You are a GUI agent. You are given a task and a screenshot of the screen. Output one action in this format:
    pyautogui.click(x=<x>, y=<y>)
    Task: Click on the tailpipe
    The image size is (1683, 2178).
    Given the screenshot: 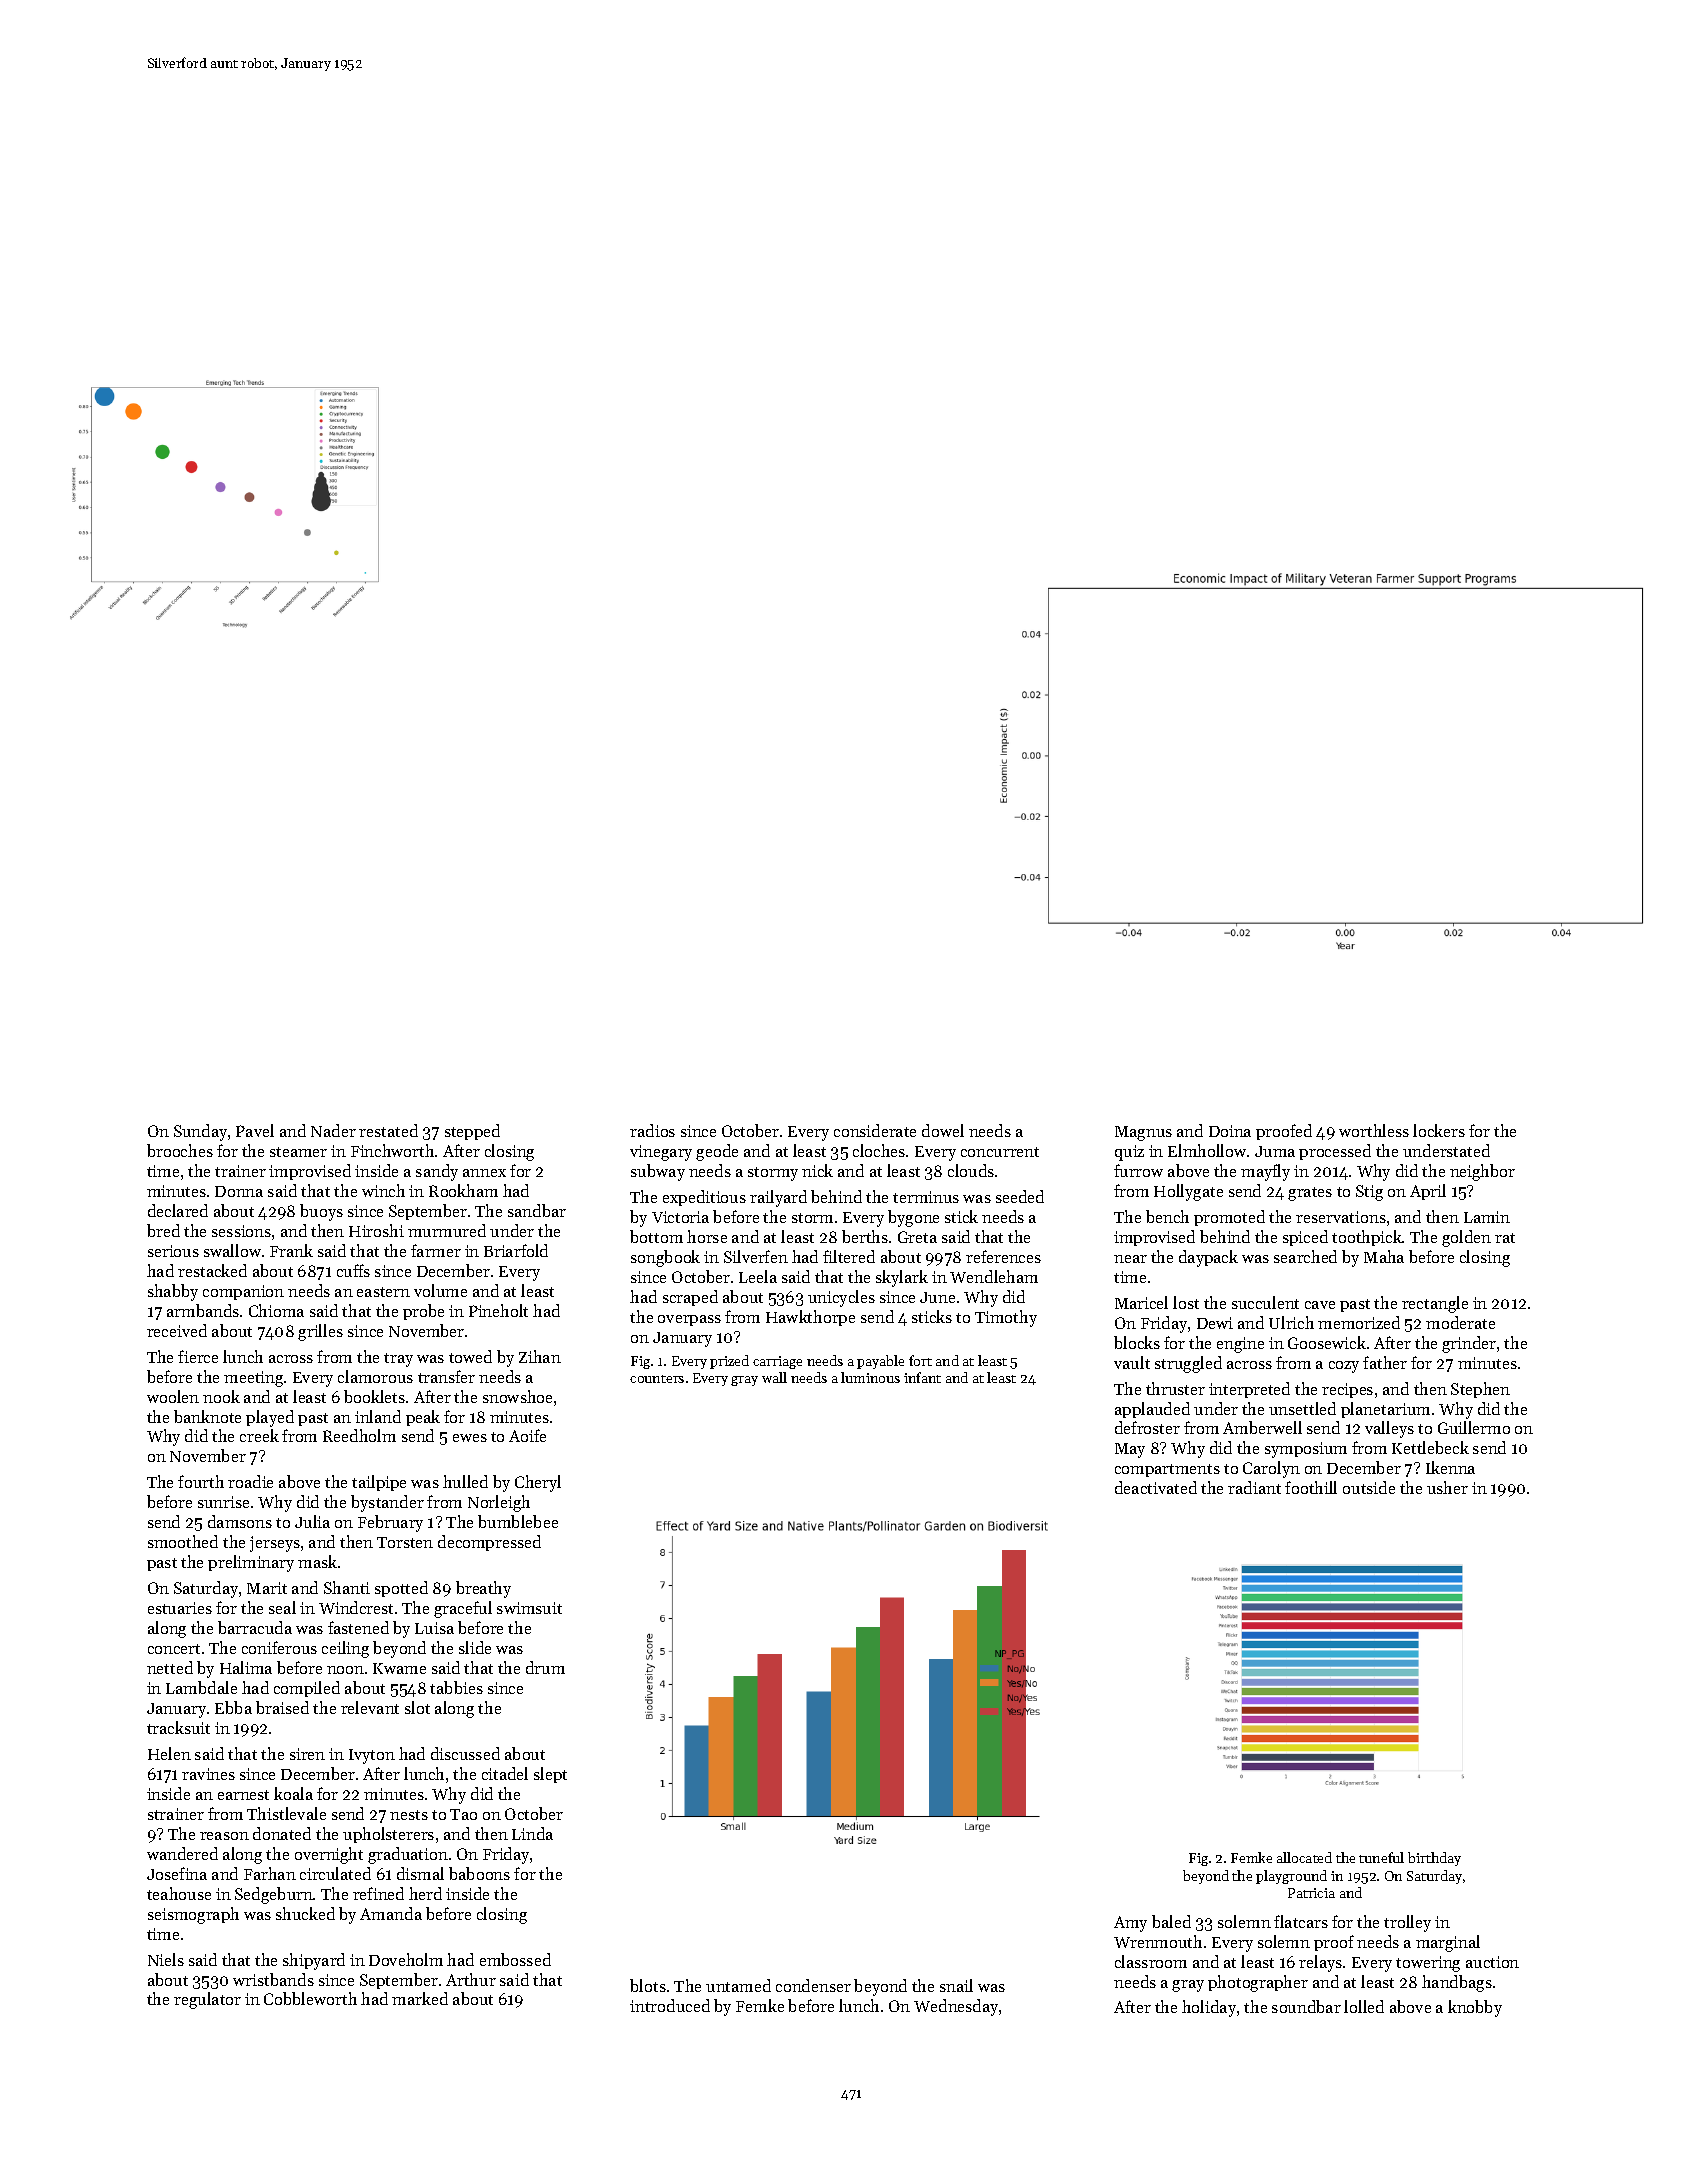 What is the action you would take?
    pyautogui.click(x=379, y=1483)
